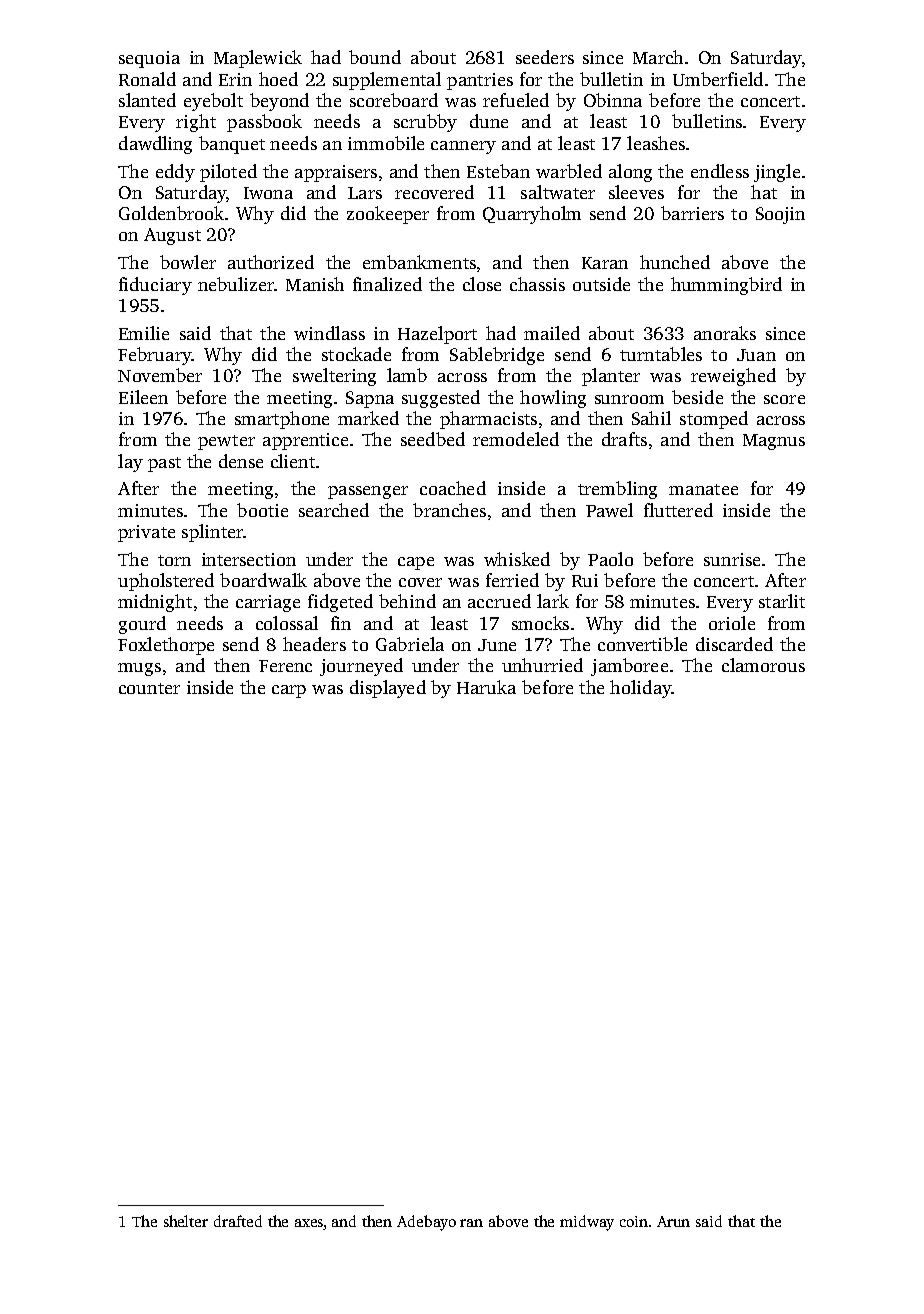 This screenshot has height=1314, width=924. Describe the element at coordinates (640, 689) in the screenshot. I see `holiday` at that location.
